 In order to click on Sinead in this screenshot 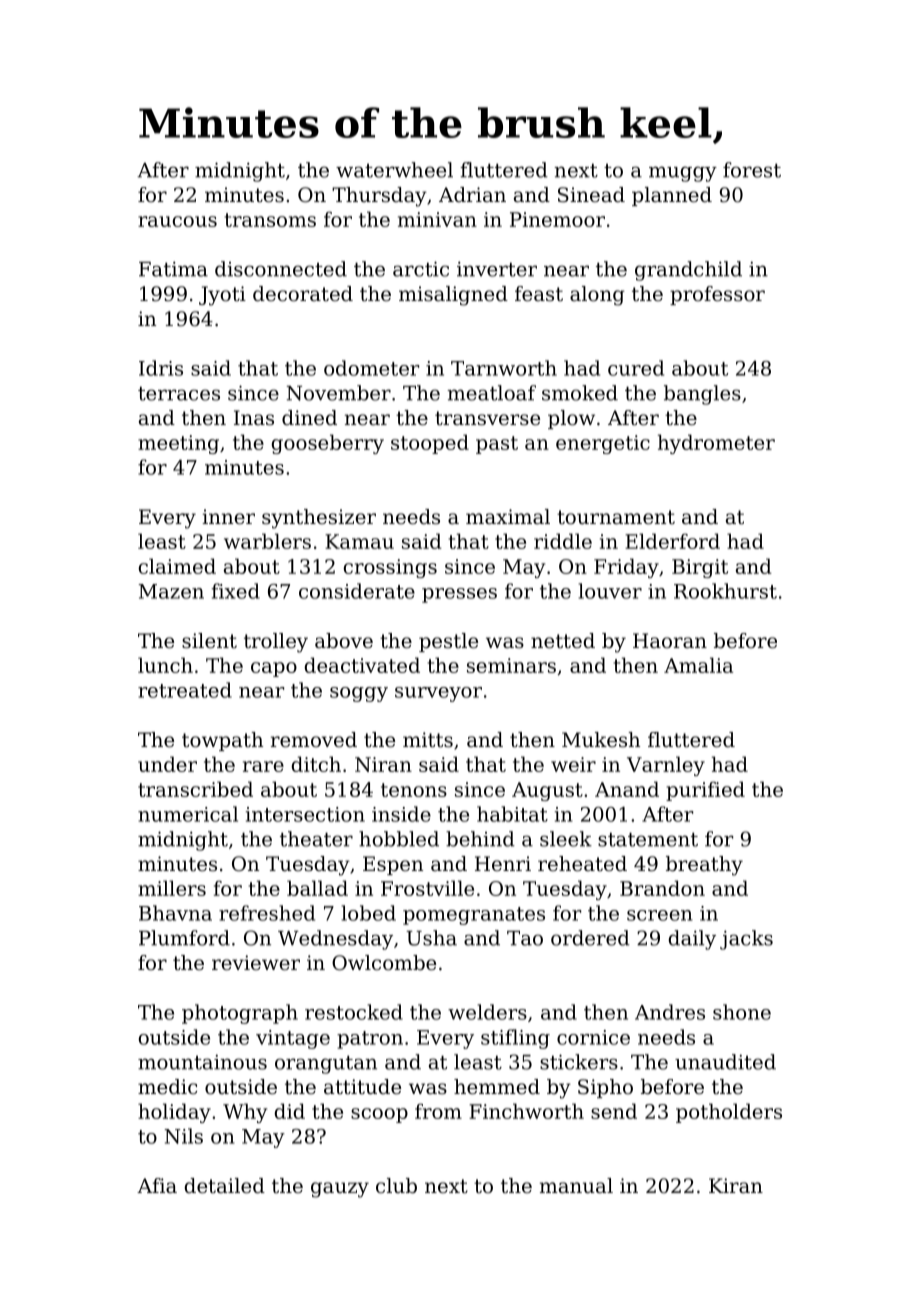, I will do `click(591, 195)`.
